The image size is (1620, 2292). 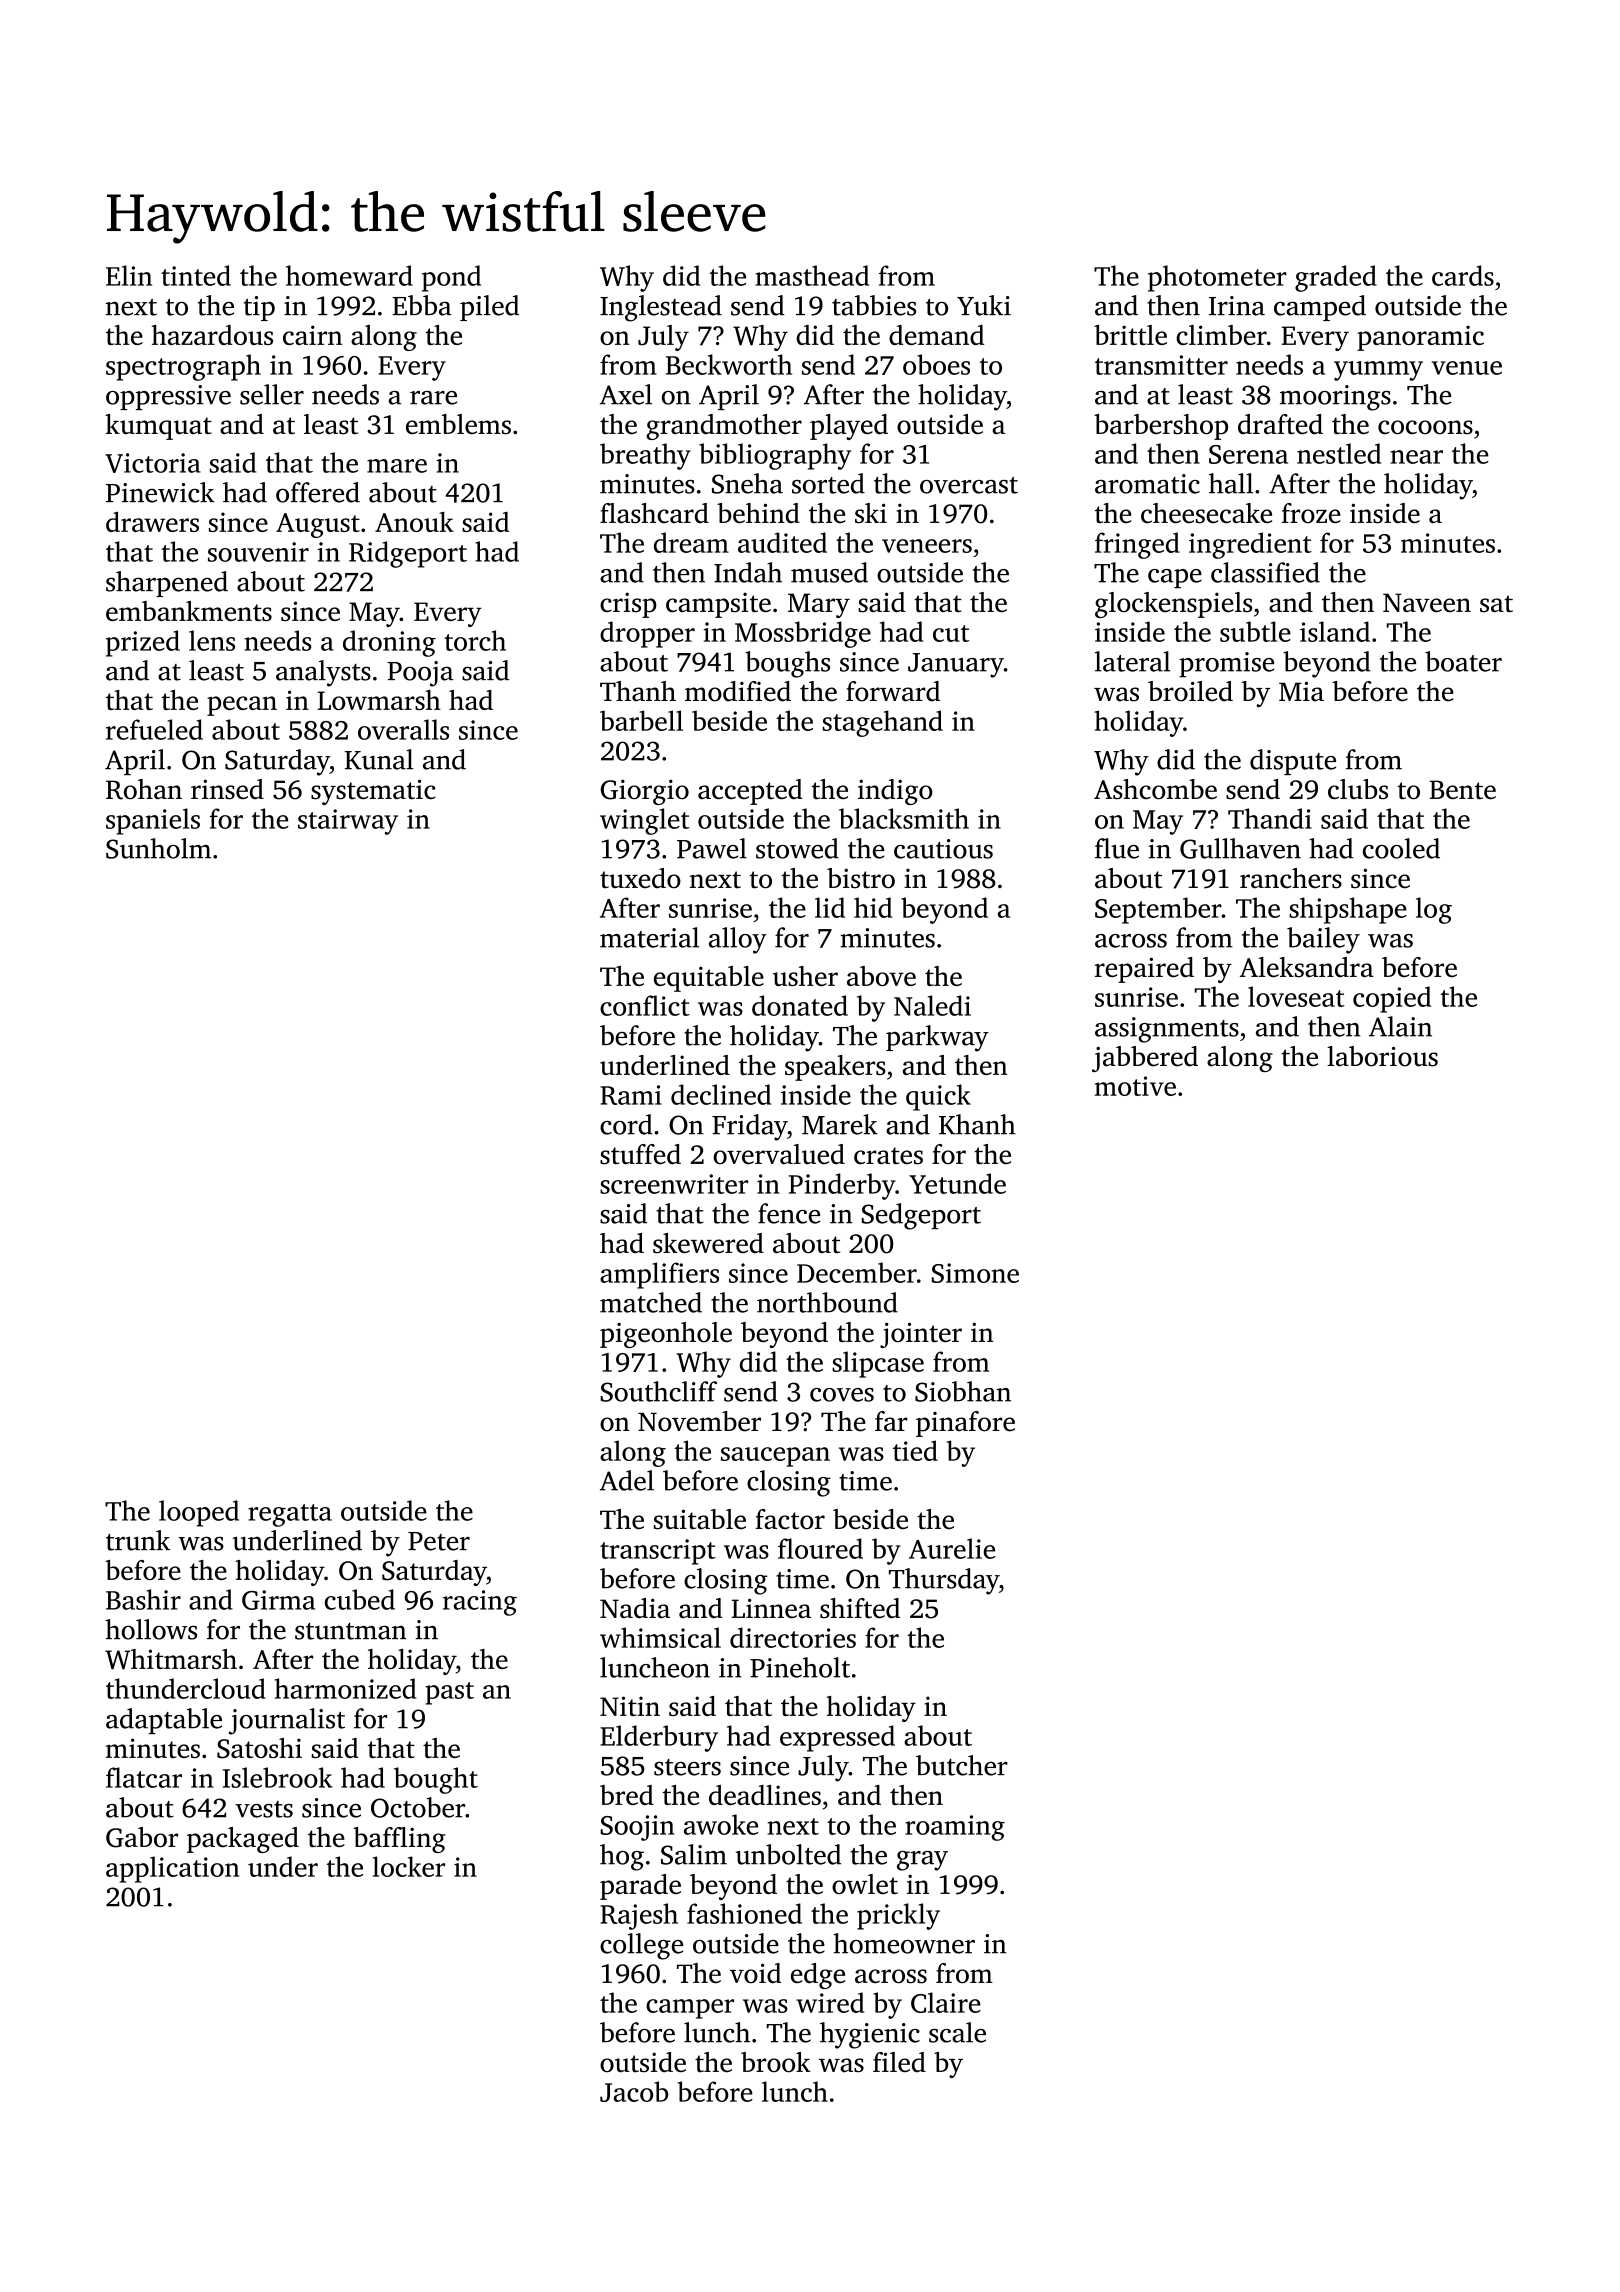 I want to click on Thanh, so click(x=638, y=691).
